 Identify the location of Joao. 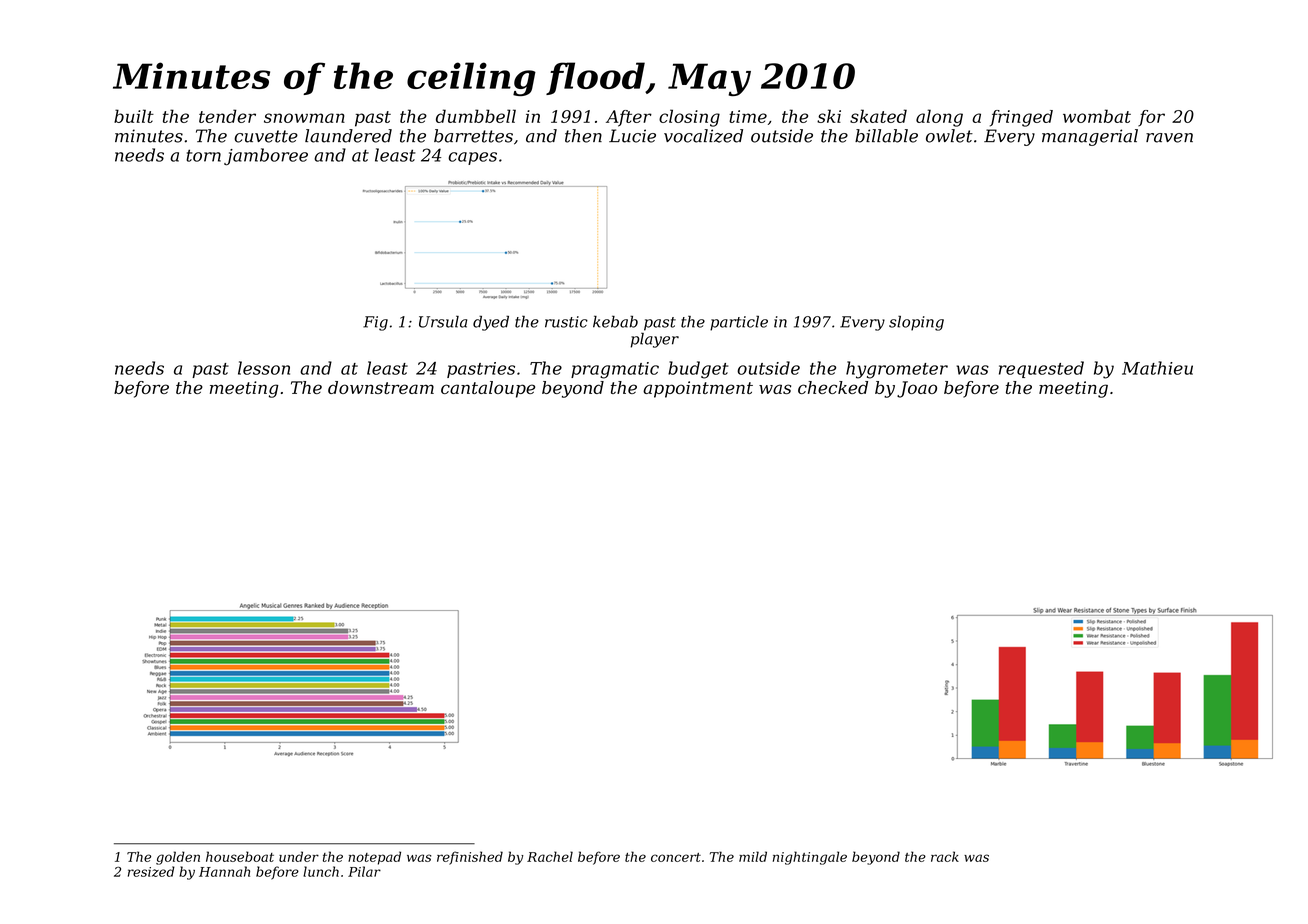
(917, 389).
